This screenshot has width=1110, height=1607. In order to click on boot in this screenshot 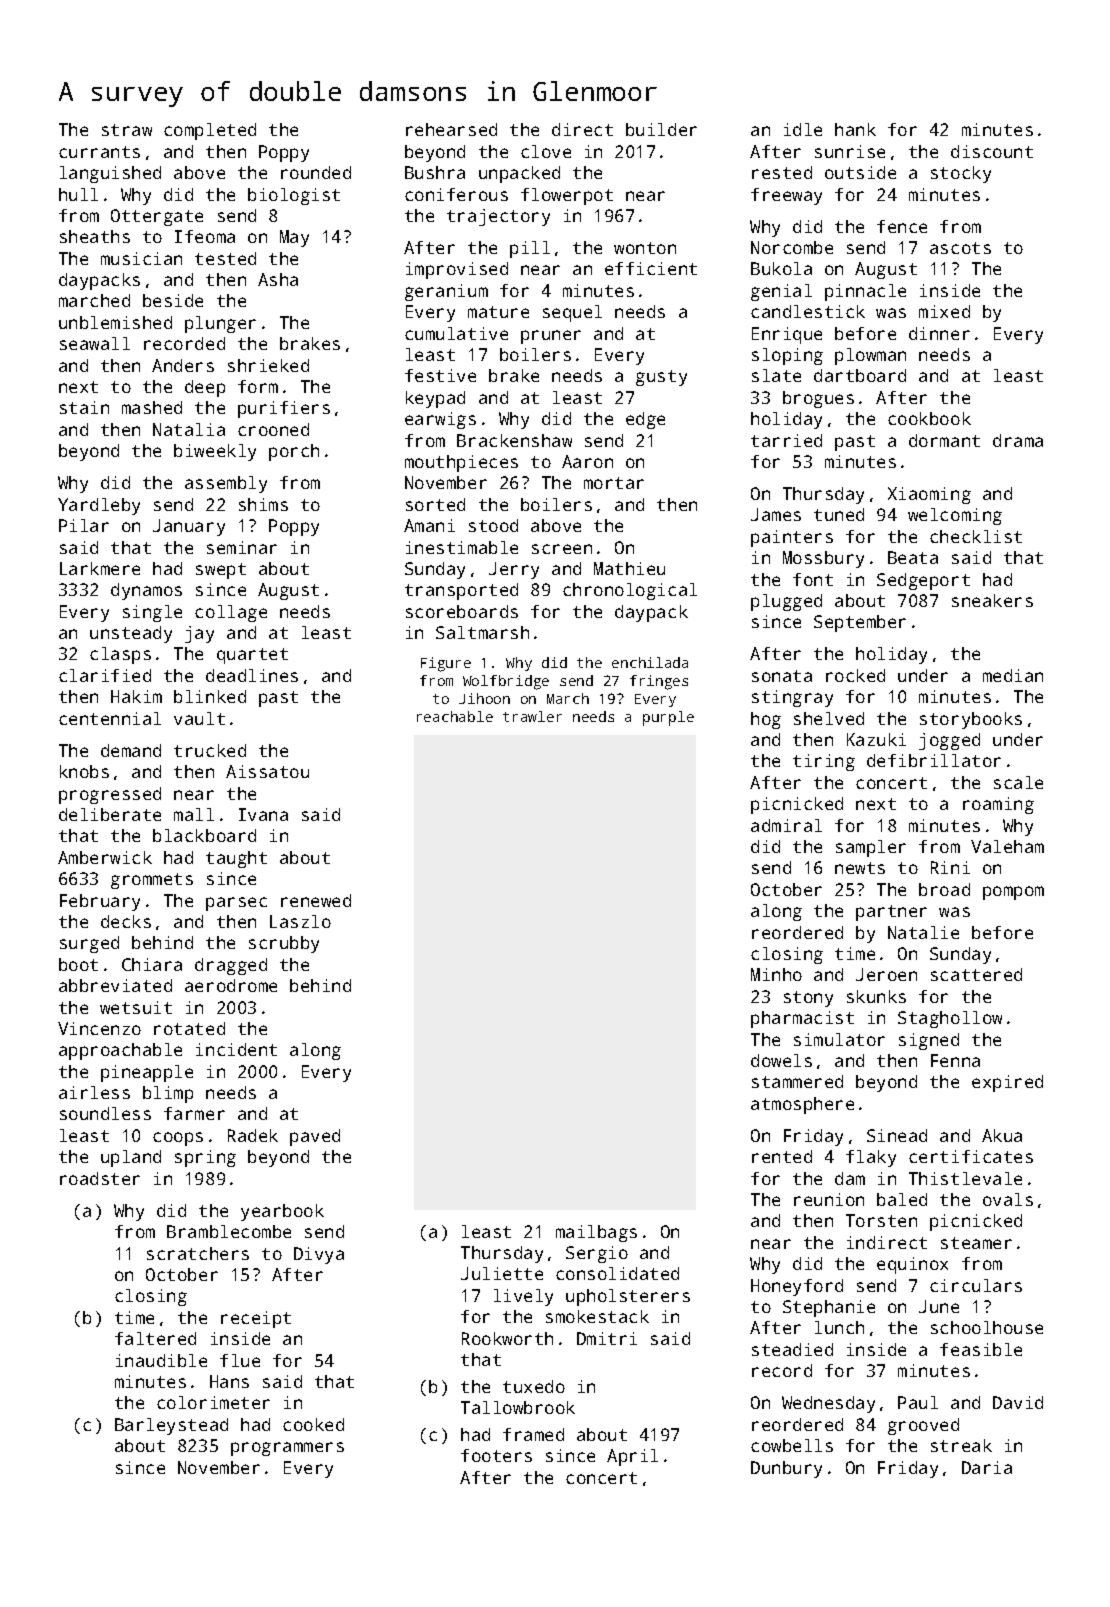, I will do `click(78, 964)`.
